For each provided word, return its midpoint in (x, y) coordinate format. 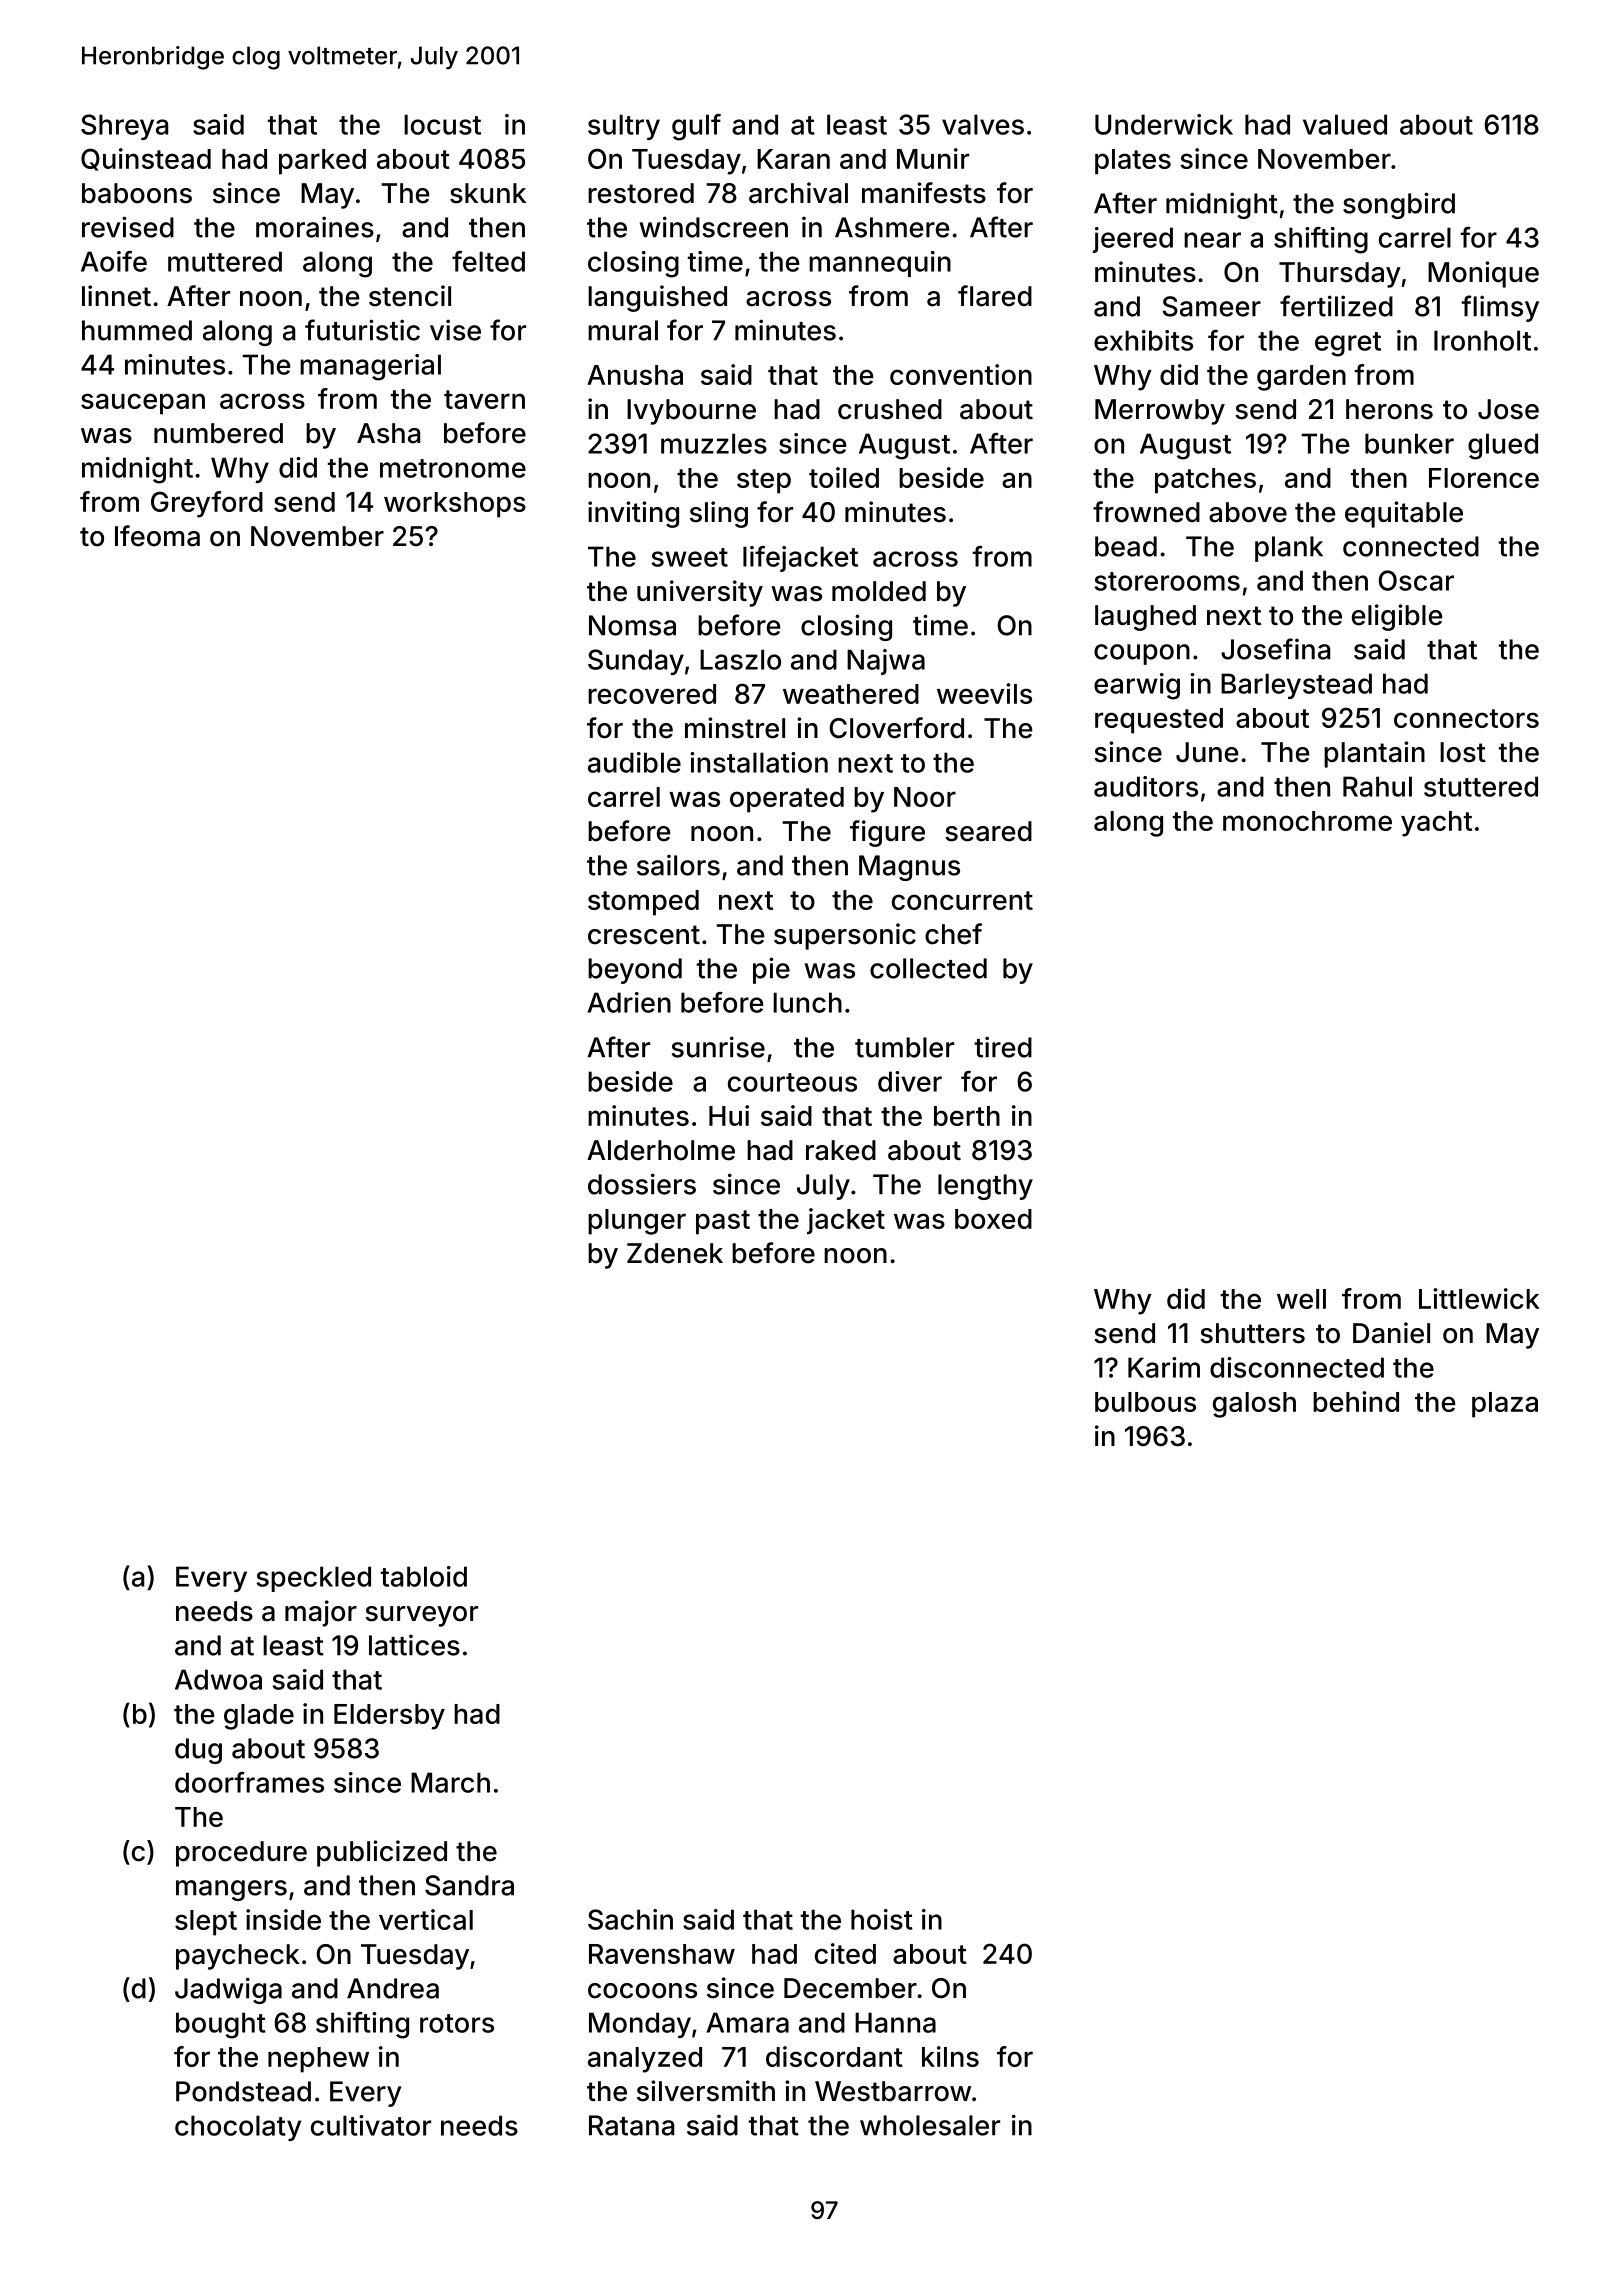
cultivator (371, 2125)
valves (983, 124)
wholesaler (930, 2125)
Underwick (1164, 124)
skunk (488, 193)
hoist (882, 1919)
